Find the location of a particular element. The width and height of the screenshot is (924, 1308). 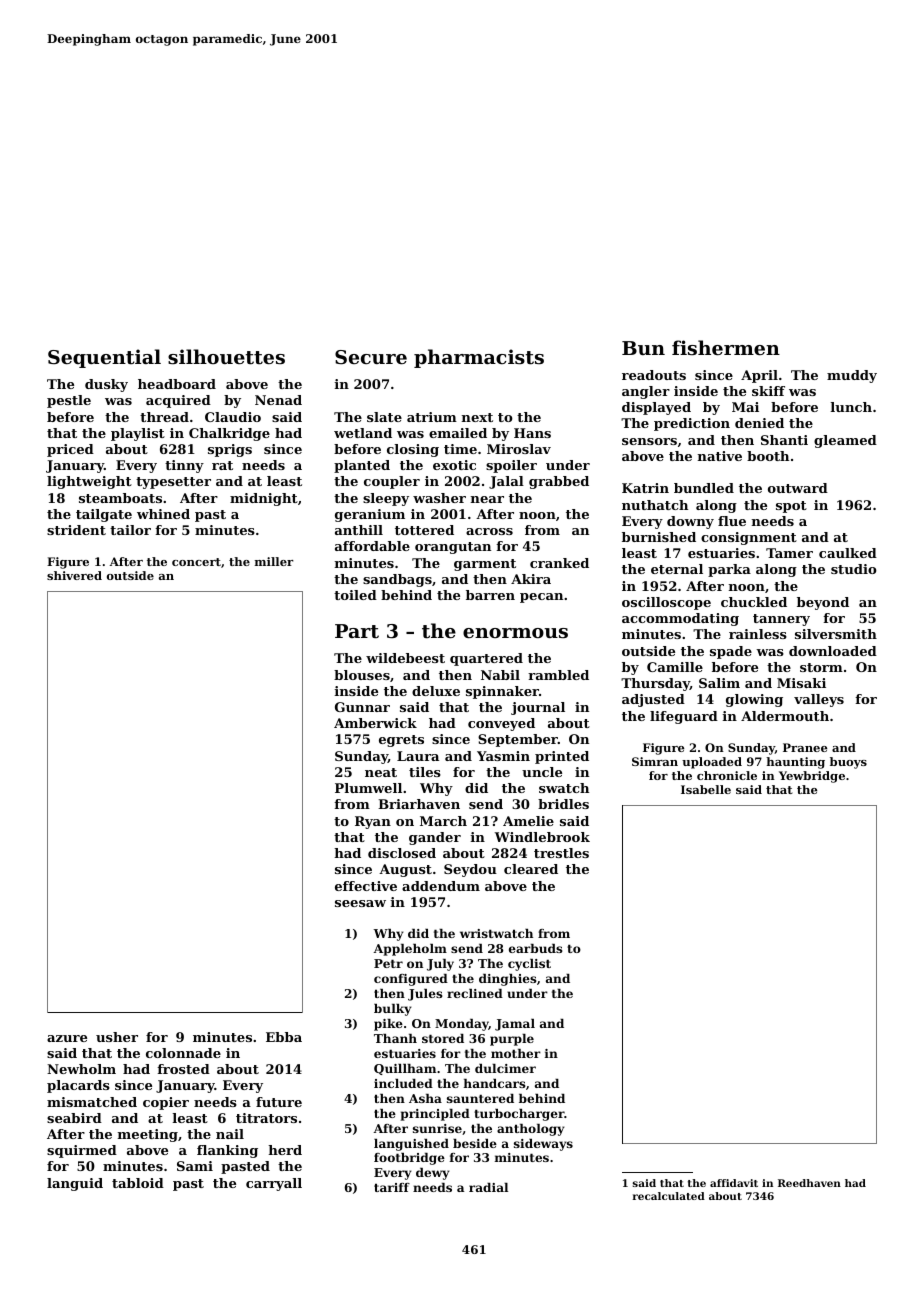

usher is located at coordinates (117, 1037).
